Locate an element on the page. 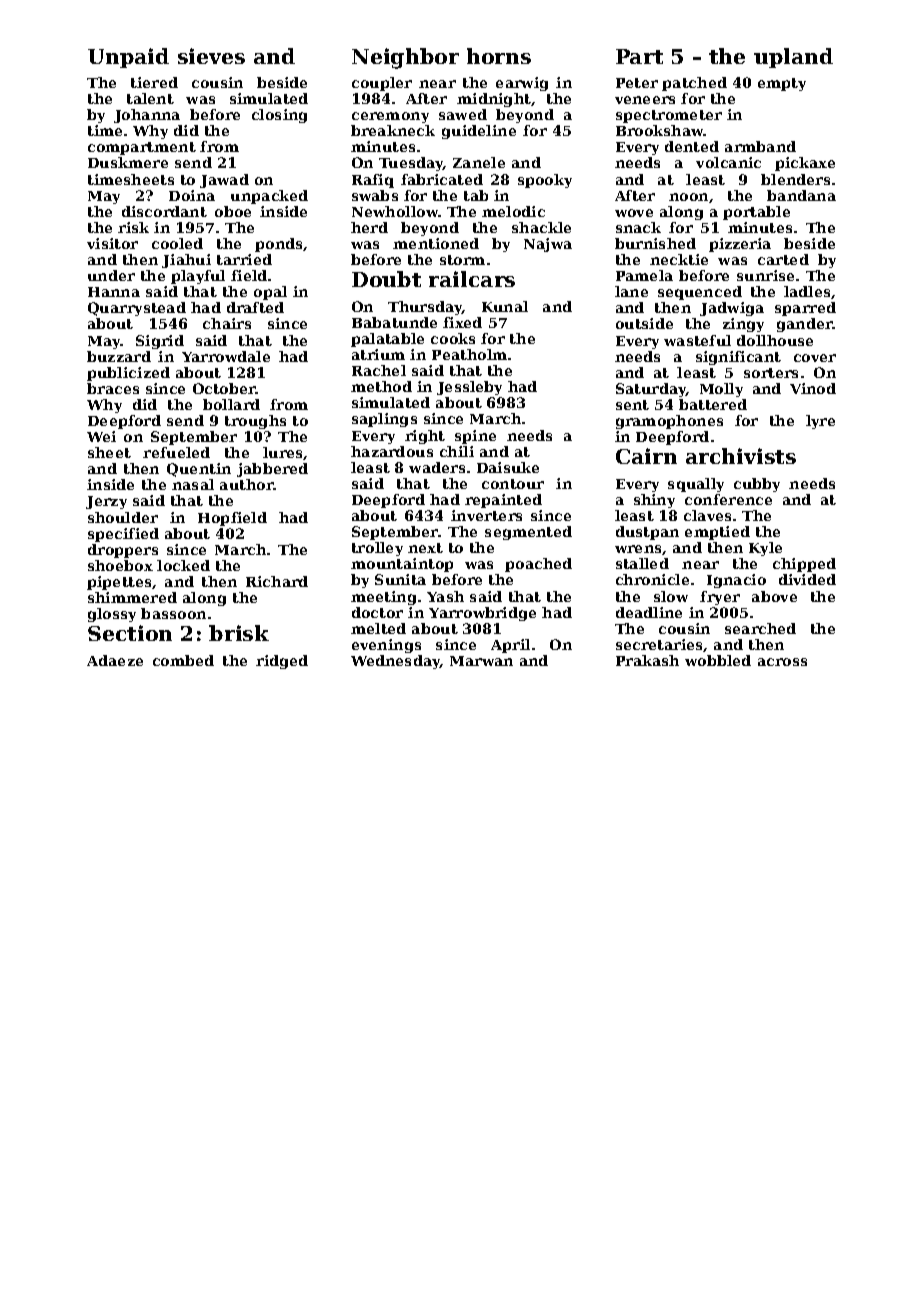 The width and height of the page is (924, 1308). horns is located at coordinates (499, 56).
